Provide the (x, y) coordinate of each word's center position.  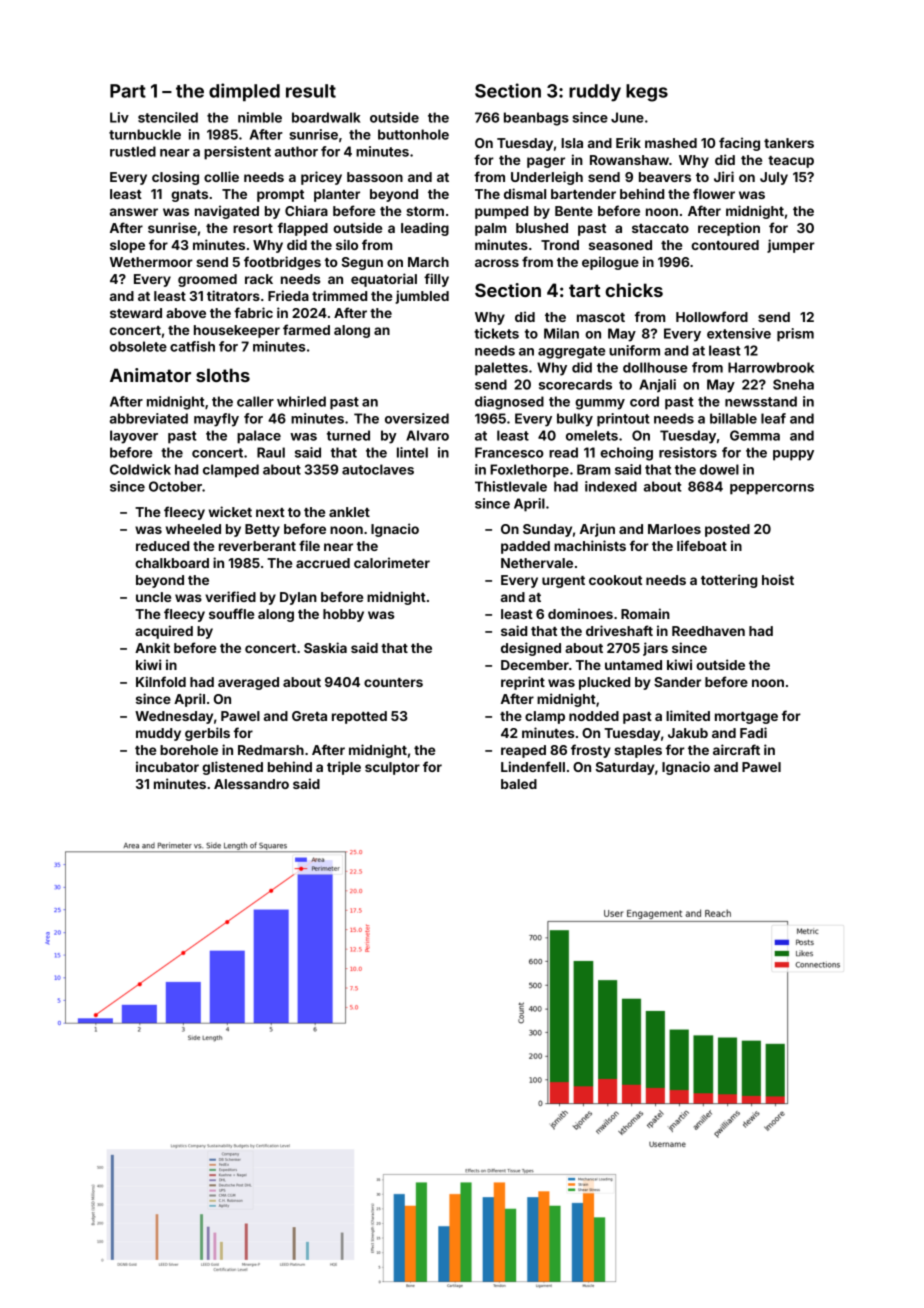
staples (638, 751)
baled (519, 784)
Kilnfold (161, 681)
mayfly (216, 420)
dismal (525, 193)
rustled (133, 151)
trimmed (339, 295)
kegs (647, 93)
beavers (665, 177)
